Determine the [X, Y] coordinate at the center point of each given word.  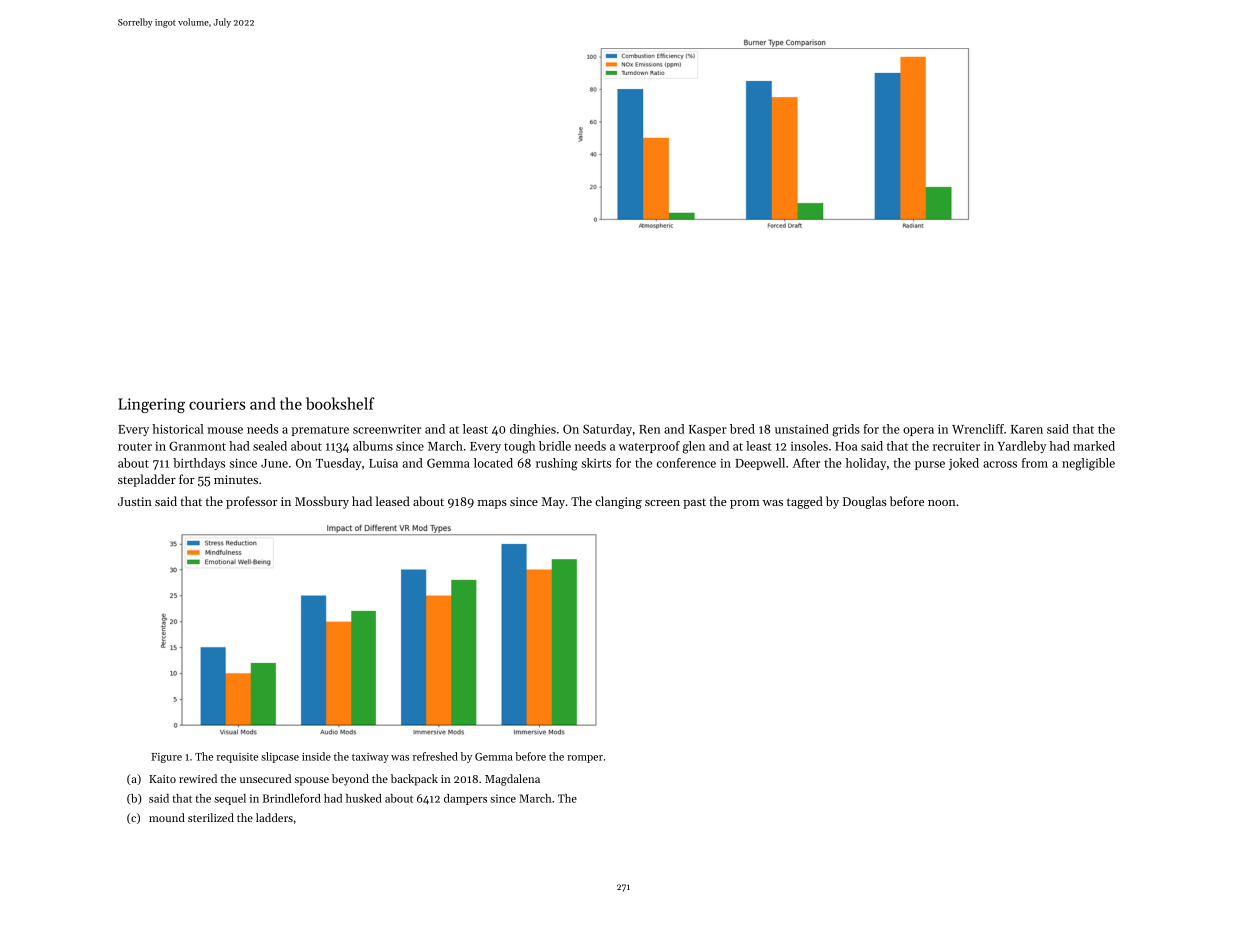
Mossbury [322, 502]
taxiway [370, 758]
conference [686, 463]
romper [585, 759]
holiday [866, 464]
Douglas [865, 502]
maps [492, 504]
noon [942, 503]
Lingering [151, 405]
